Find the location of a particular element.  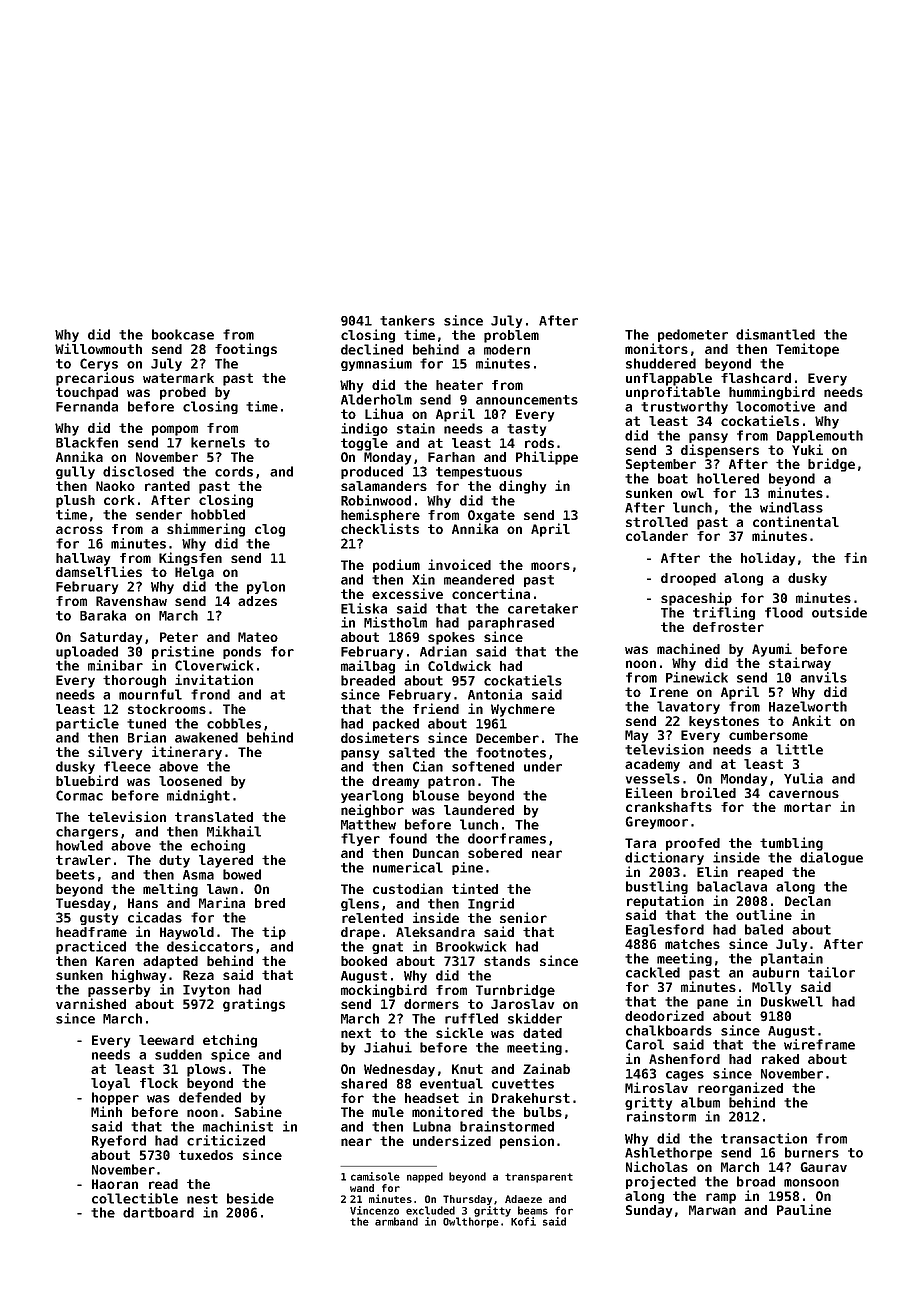

toggle is located at coordinates (364, 444).
